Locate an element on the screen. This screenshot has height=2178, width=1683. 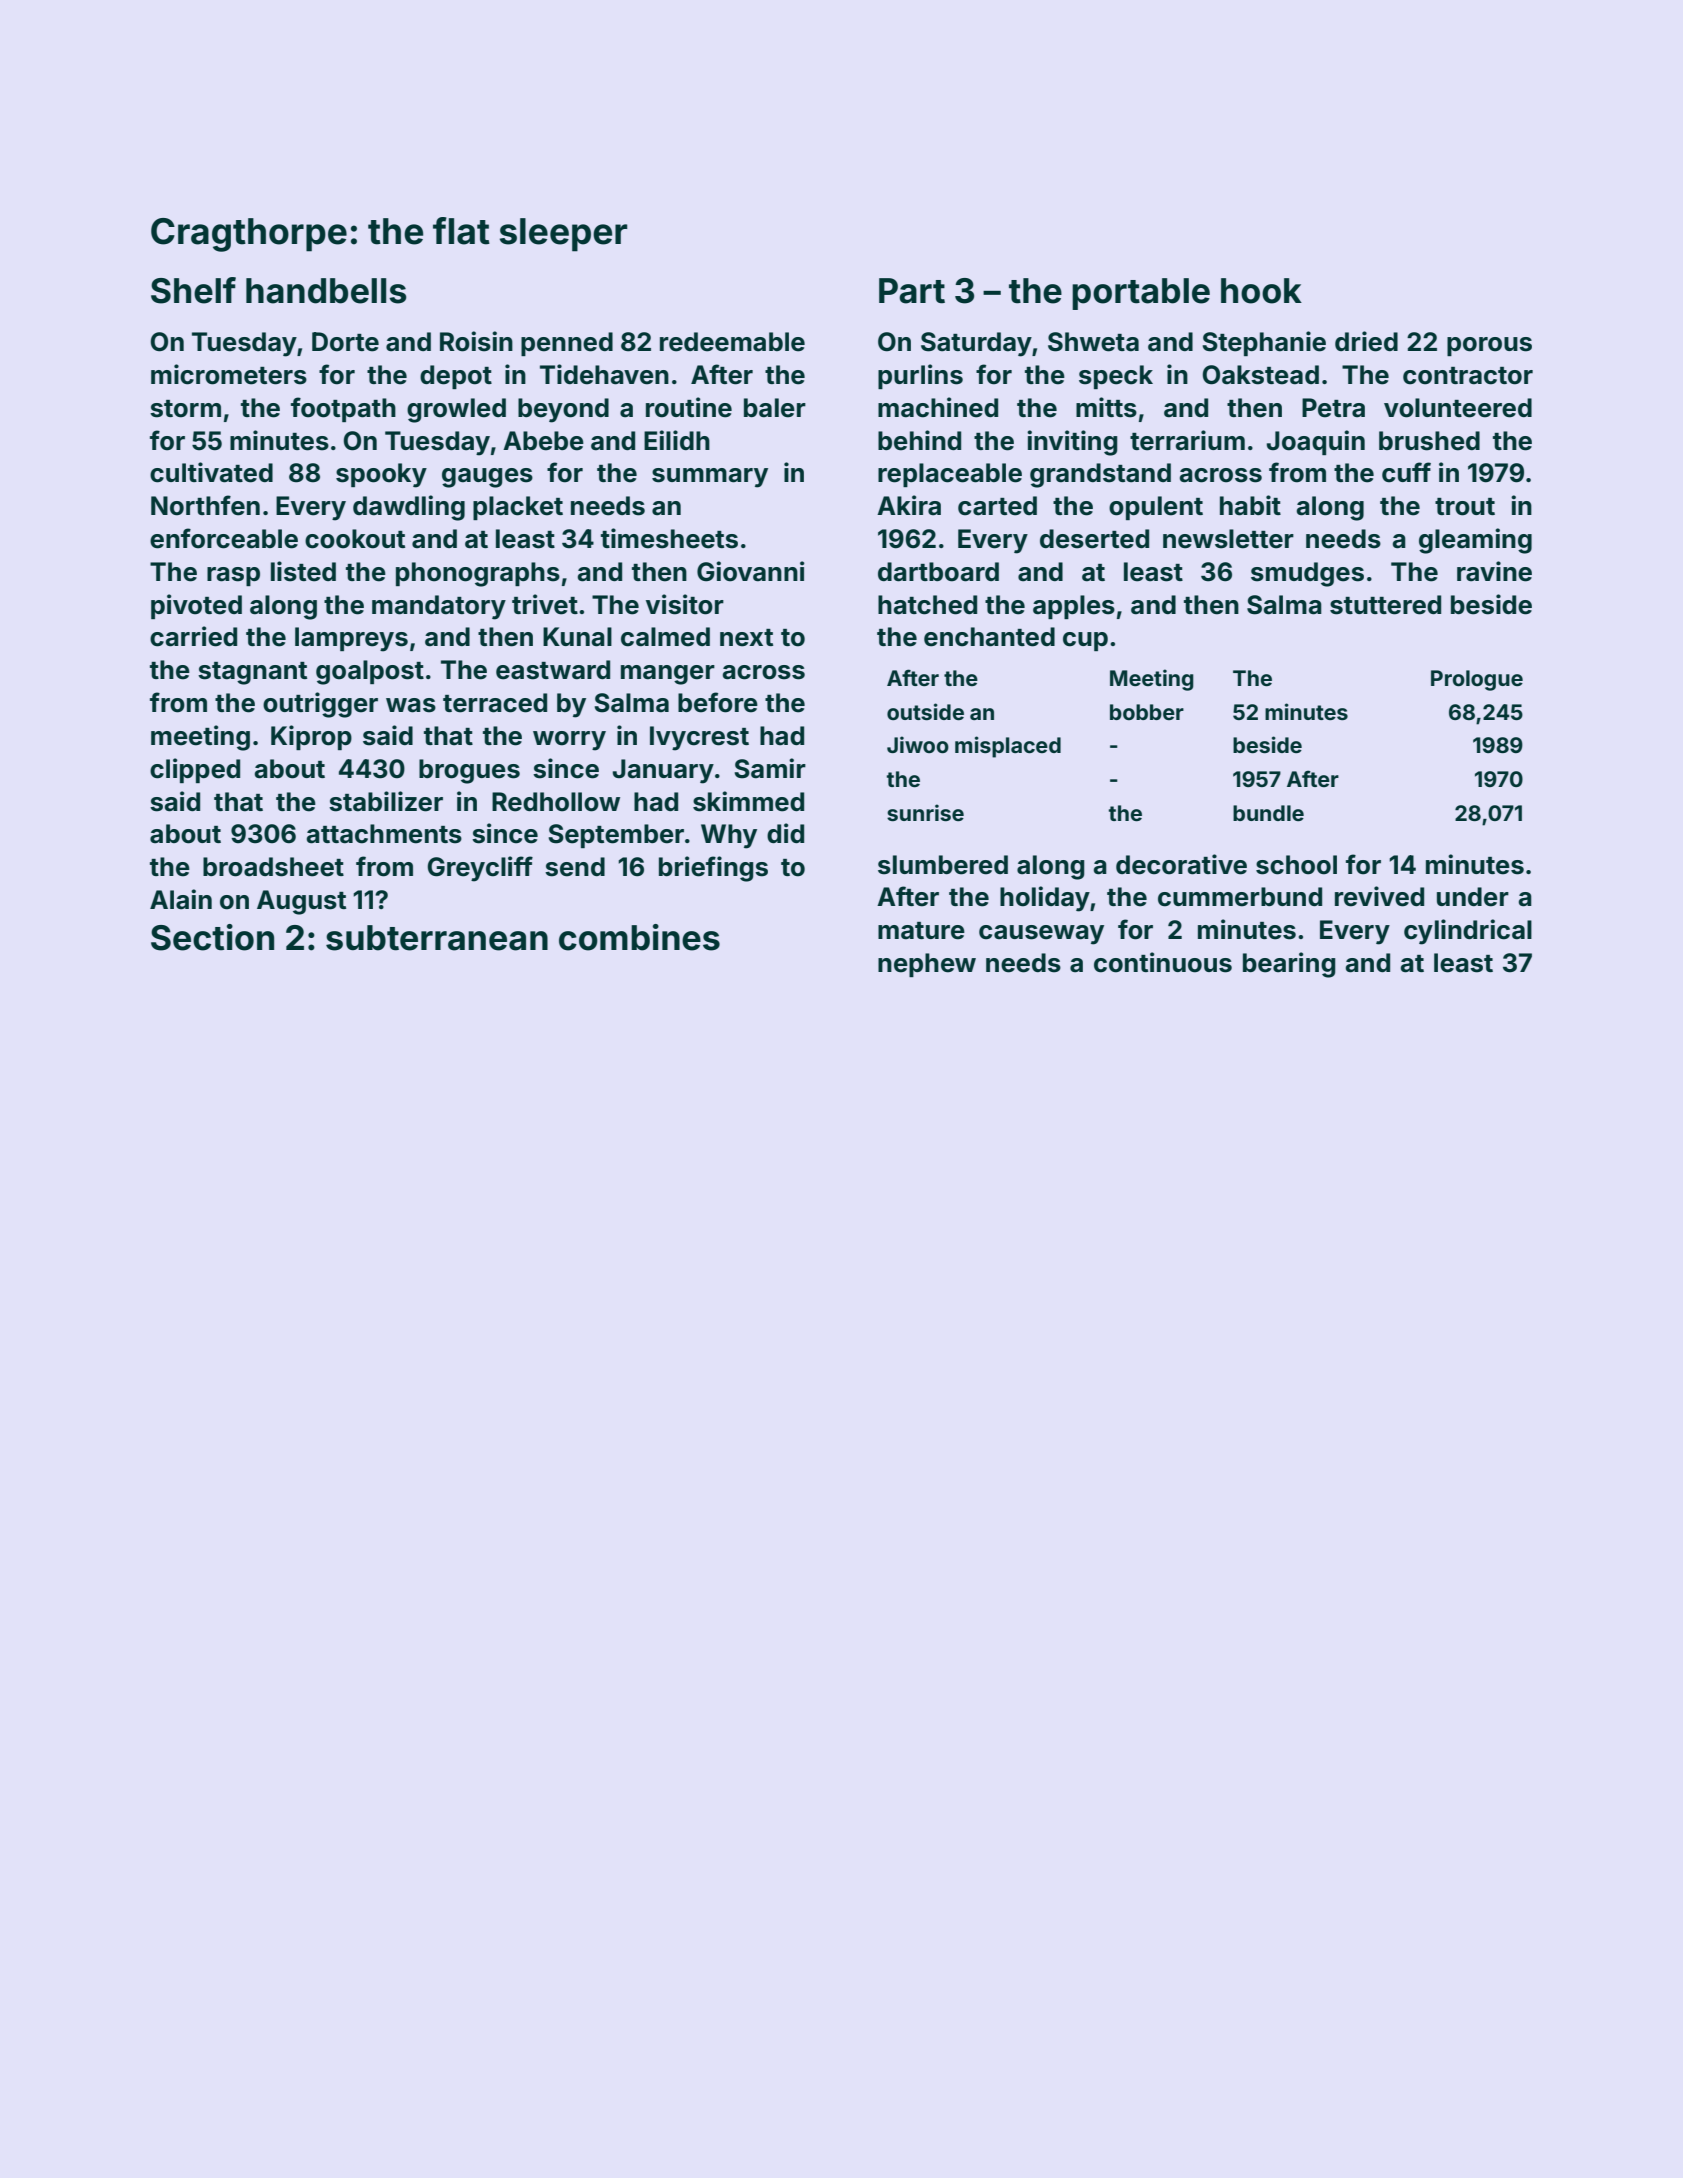
handbells is located at coordinates (326, 291).
